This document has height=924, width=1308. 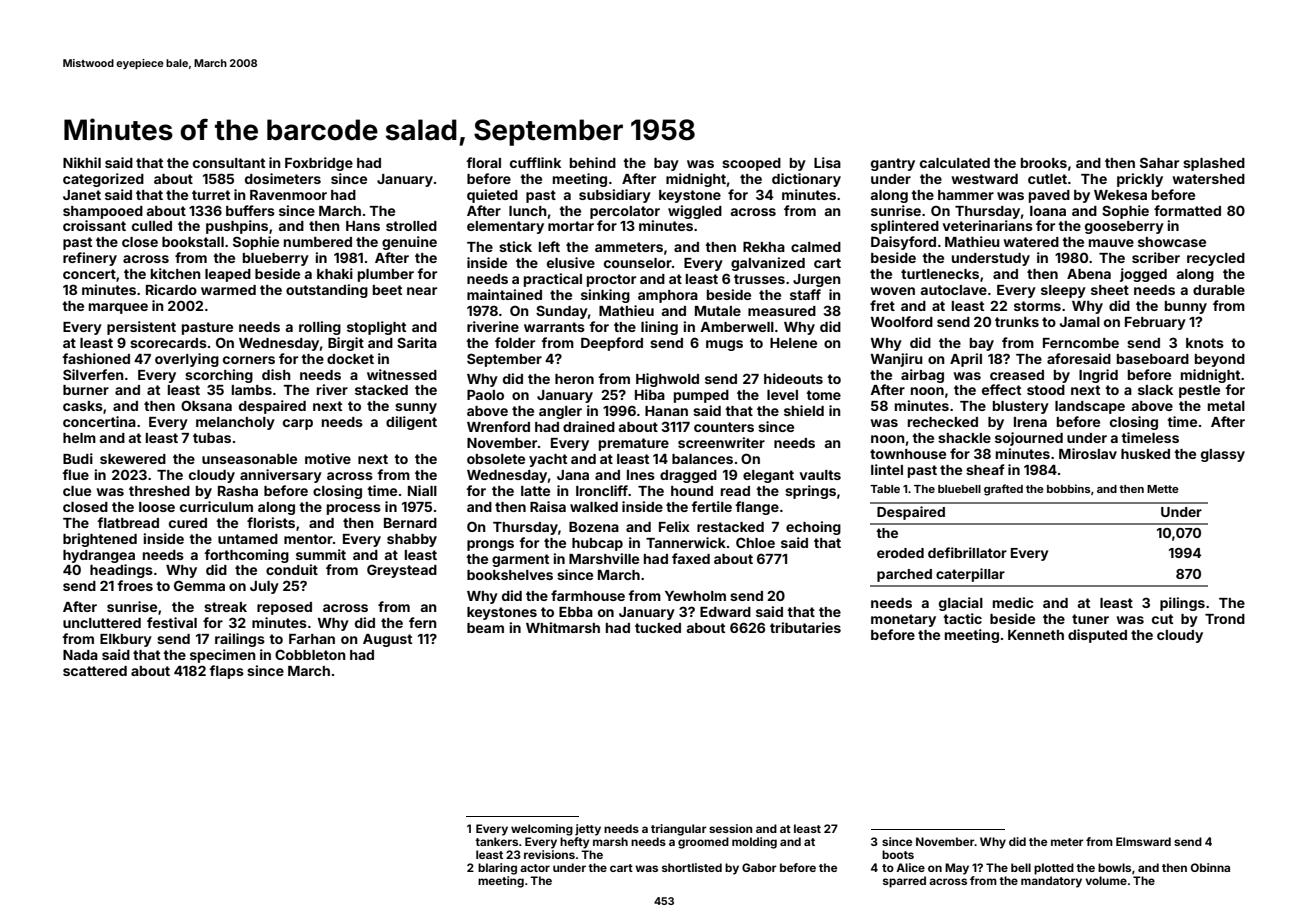 What do you see at coordinates (318, 242) in the document?
I see `numbered` at bounding box center [318, 242].
